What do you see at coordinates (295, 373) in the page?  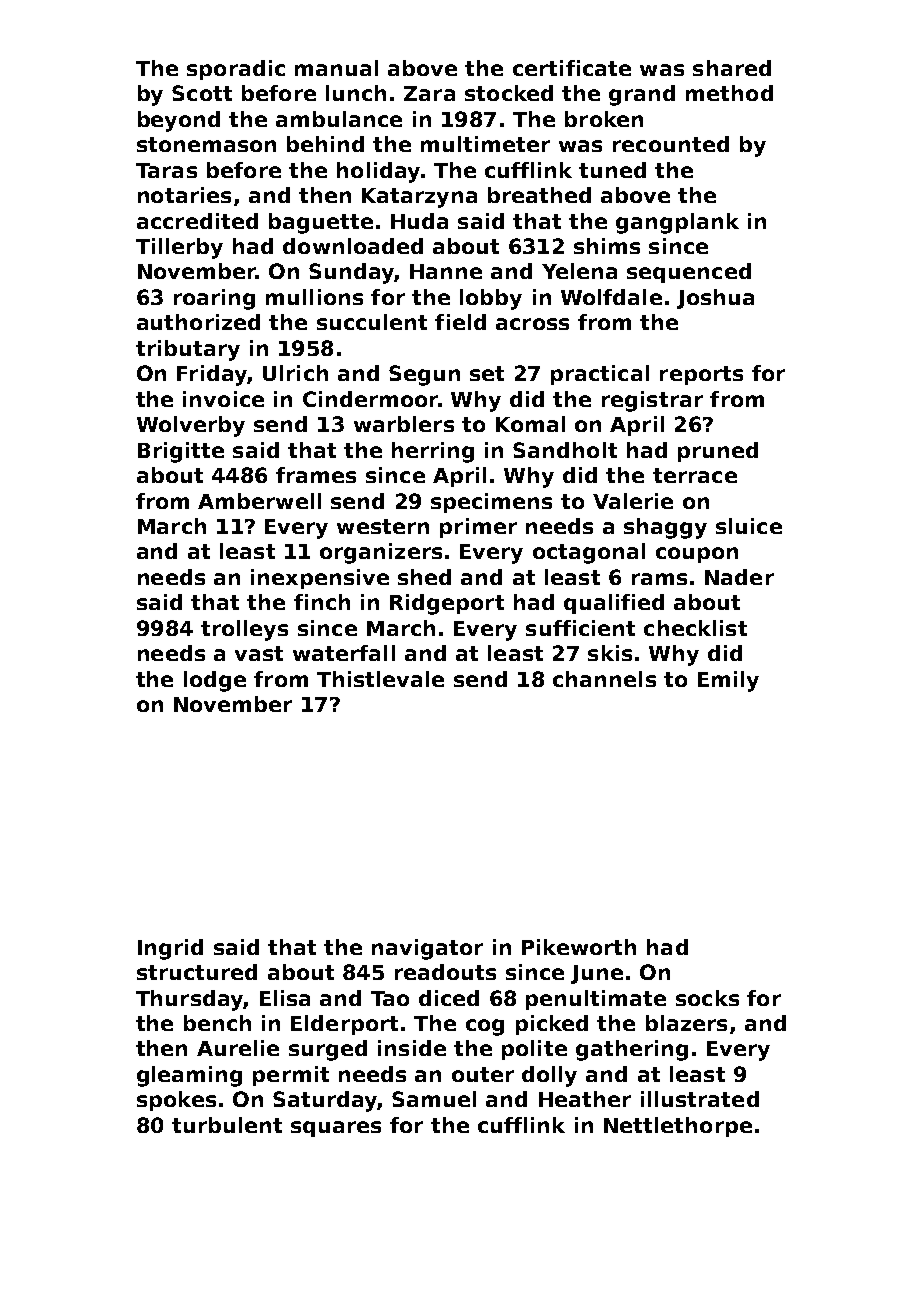 I see `Ulrich` at bounding box center [295, 373].
